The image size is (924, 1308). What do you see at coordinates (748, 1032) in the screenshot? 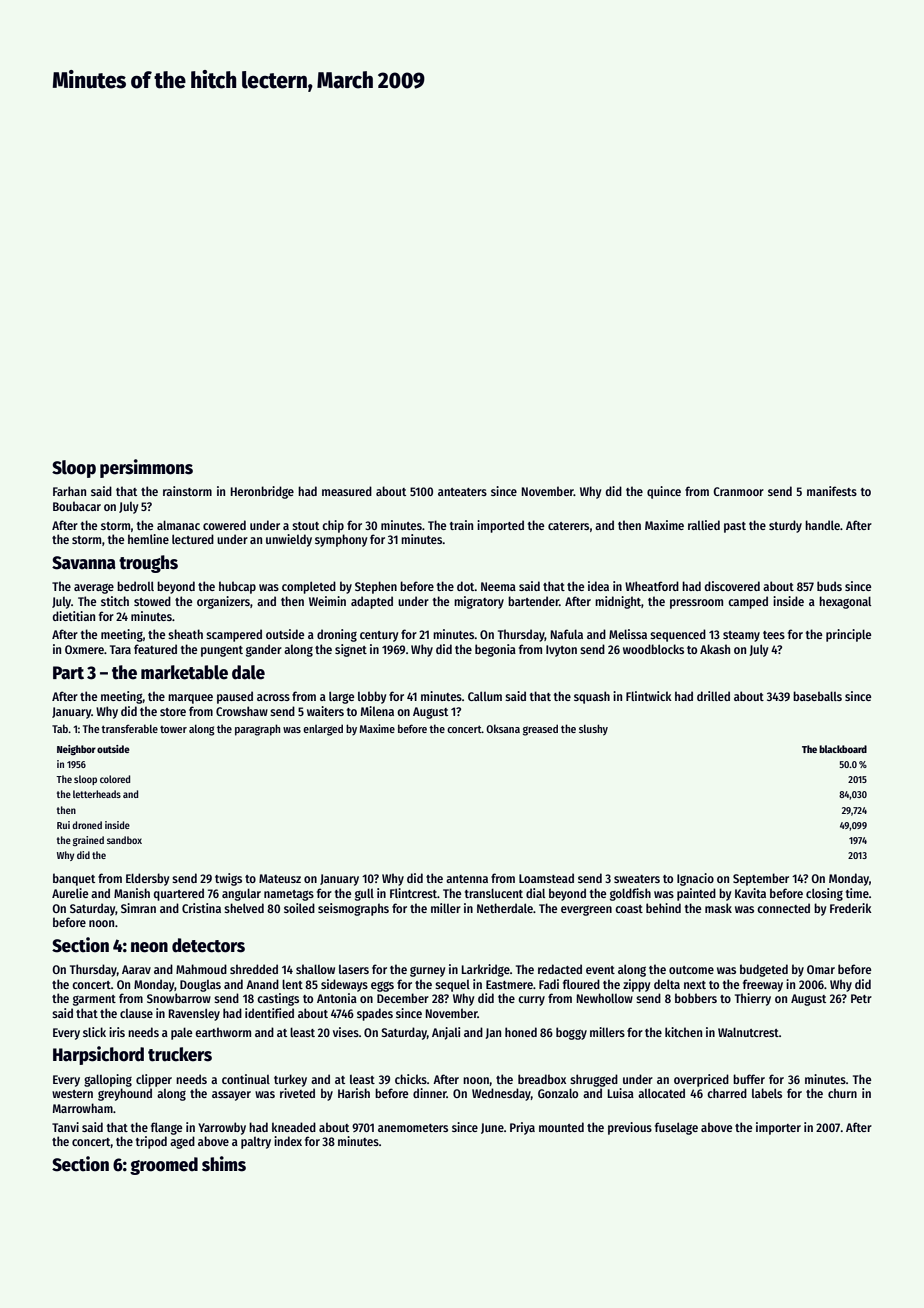
I see `Walnutcrest` at bounding box center [748, 1032].
